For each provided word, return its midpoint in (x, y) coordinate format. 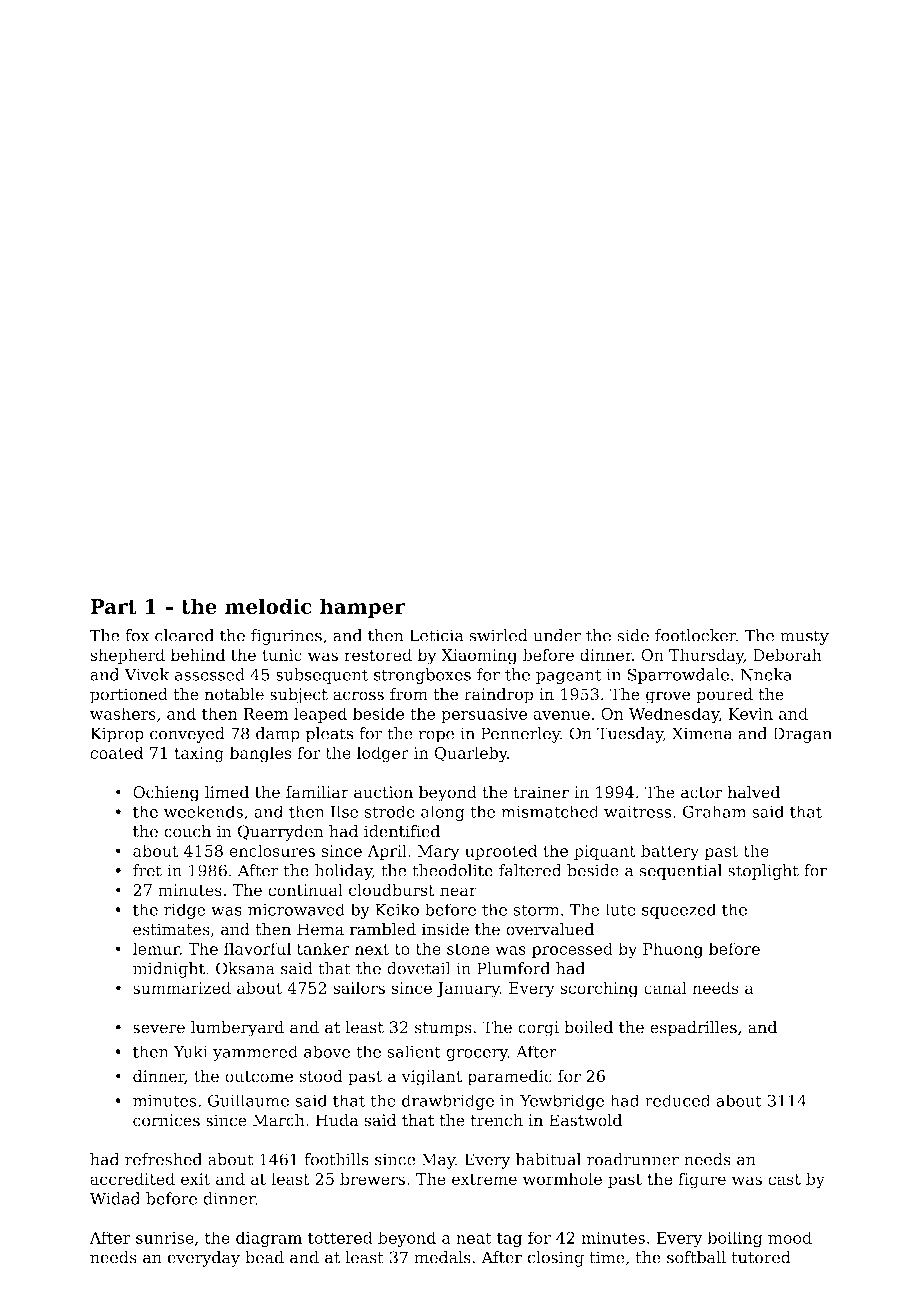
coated (116, 752)
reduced (677, 1100)
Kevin (751, 714)
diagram (269, 1239)
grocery (477, 1055)
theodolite (452, 870)
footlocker (695, 635)
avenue (561, 715)
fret (147, 870)
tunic (282, 655)
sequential (680, 872)
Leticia (437, 635)
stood (321, 1076)
